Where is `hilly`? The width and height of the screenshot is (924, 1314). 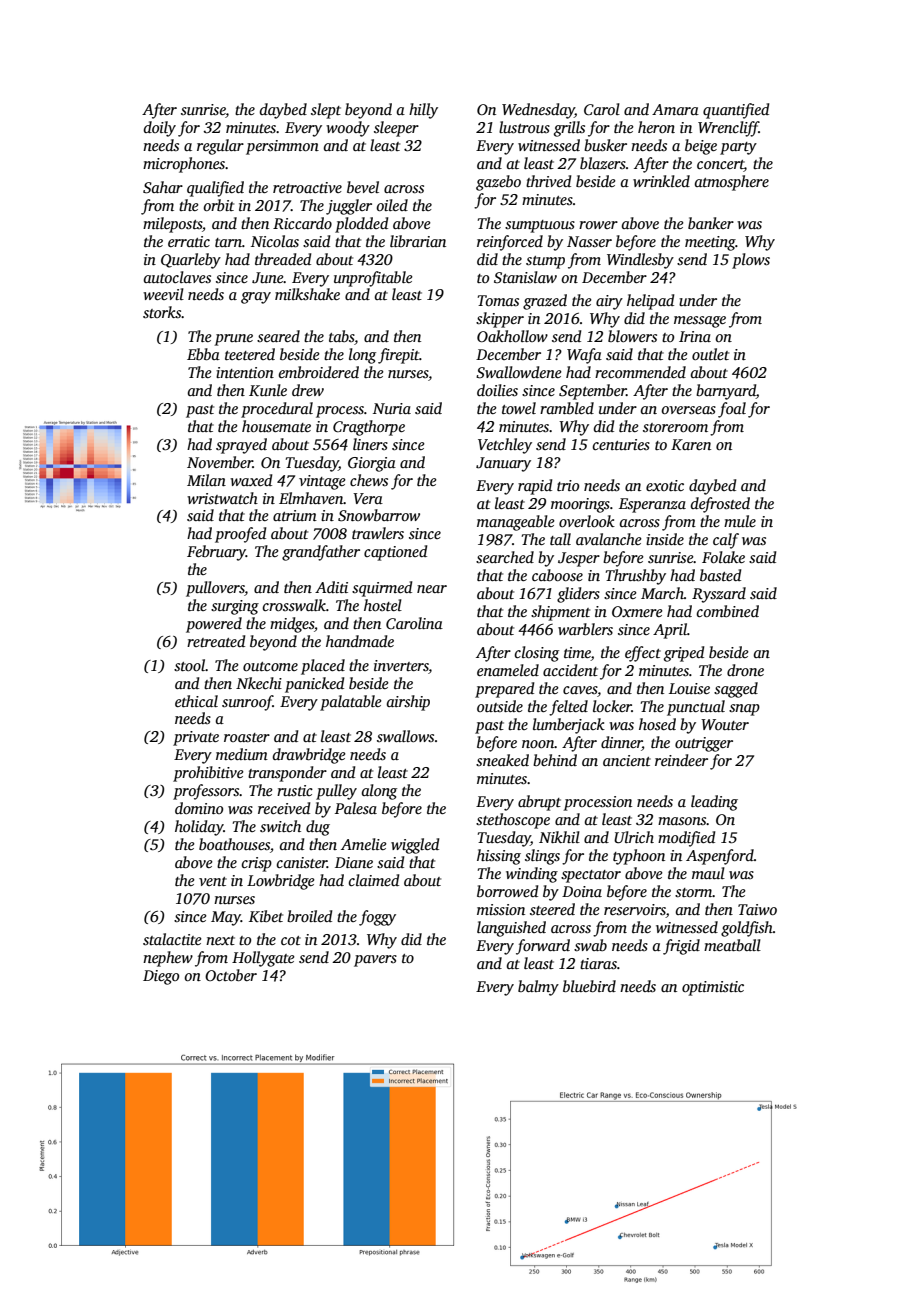 hilly is located at coordinates (423, 111).
